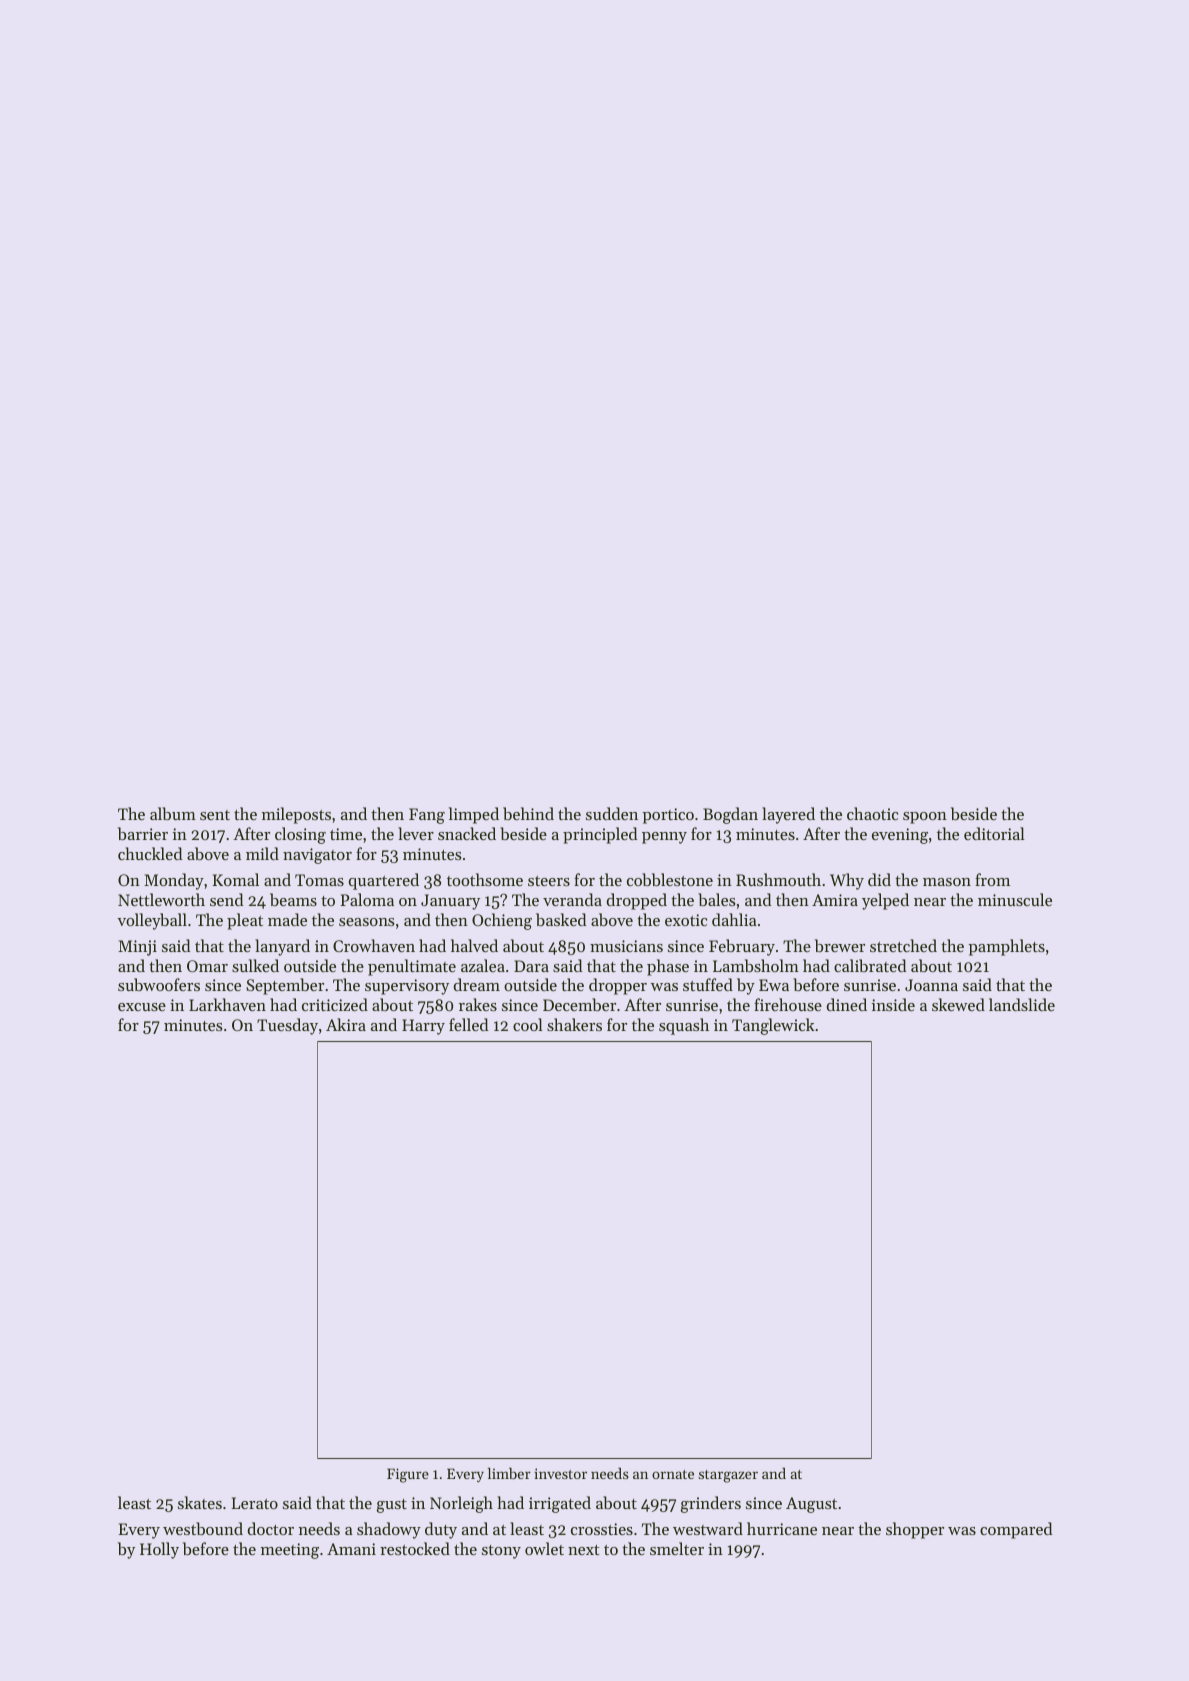 This screenshot has height=1681, width=1189. Describe the element at coordinates (1022, 1004) in the screenshot. I see `landslide` at that location.
